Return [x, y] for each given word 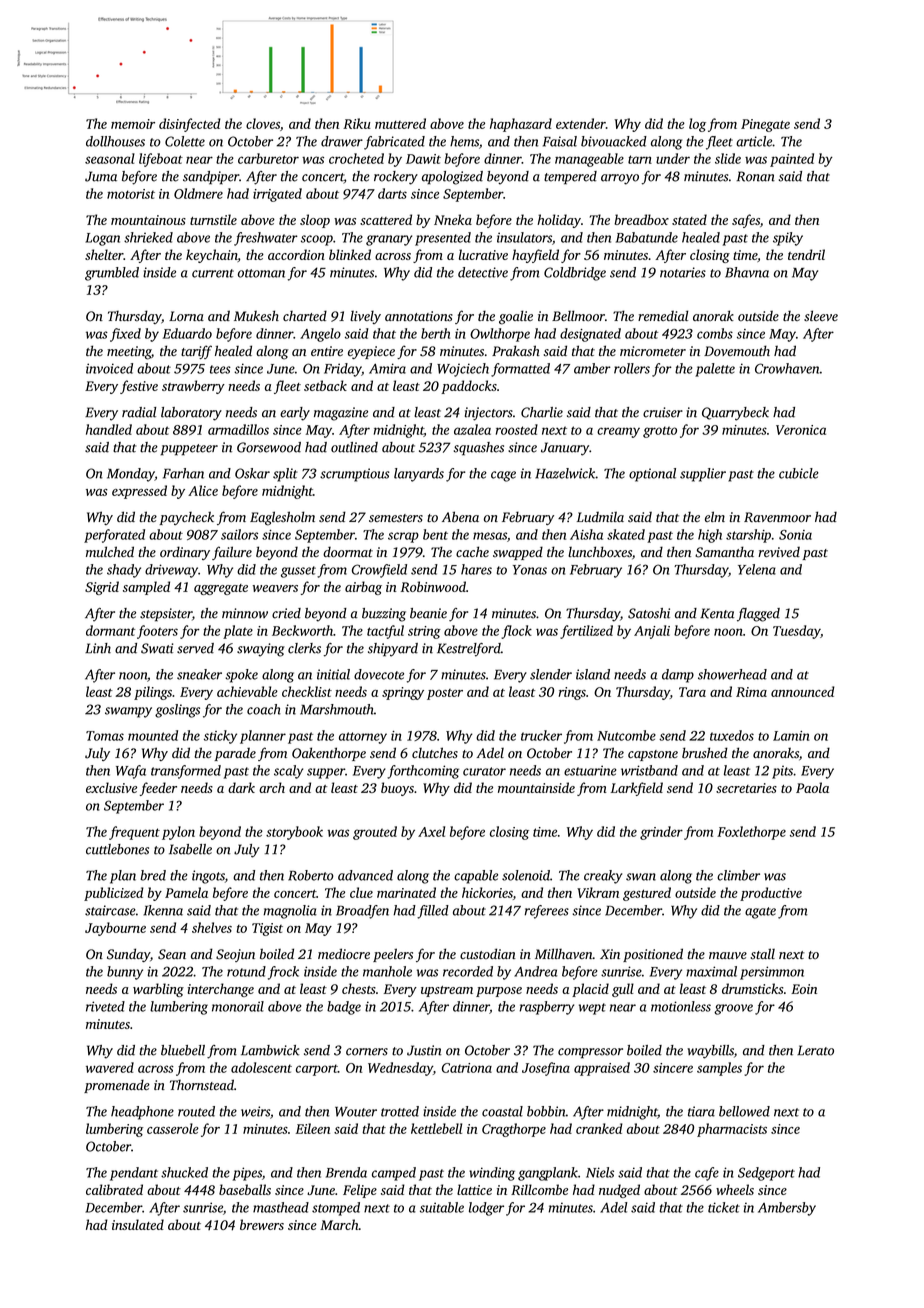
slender [551, 674]
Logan [102, 239]
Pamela [186, 892]
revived [779, 552]
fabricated [394, 143]
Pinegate [765, 125]
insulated [138, 1224]
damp [678, 676]
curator [484, 771]
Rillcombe [539, 1189]
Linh [98, 648]
